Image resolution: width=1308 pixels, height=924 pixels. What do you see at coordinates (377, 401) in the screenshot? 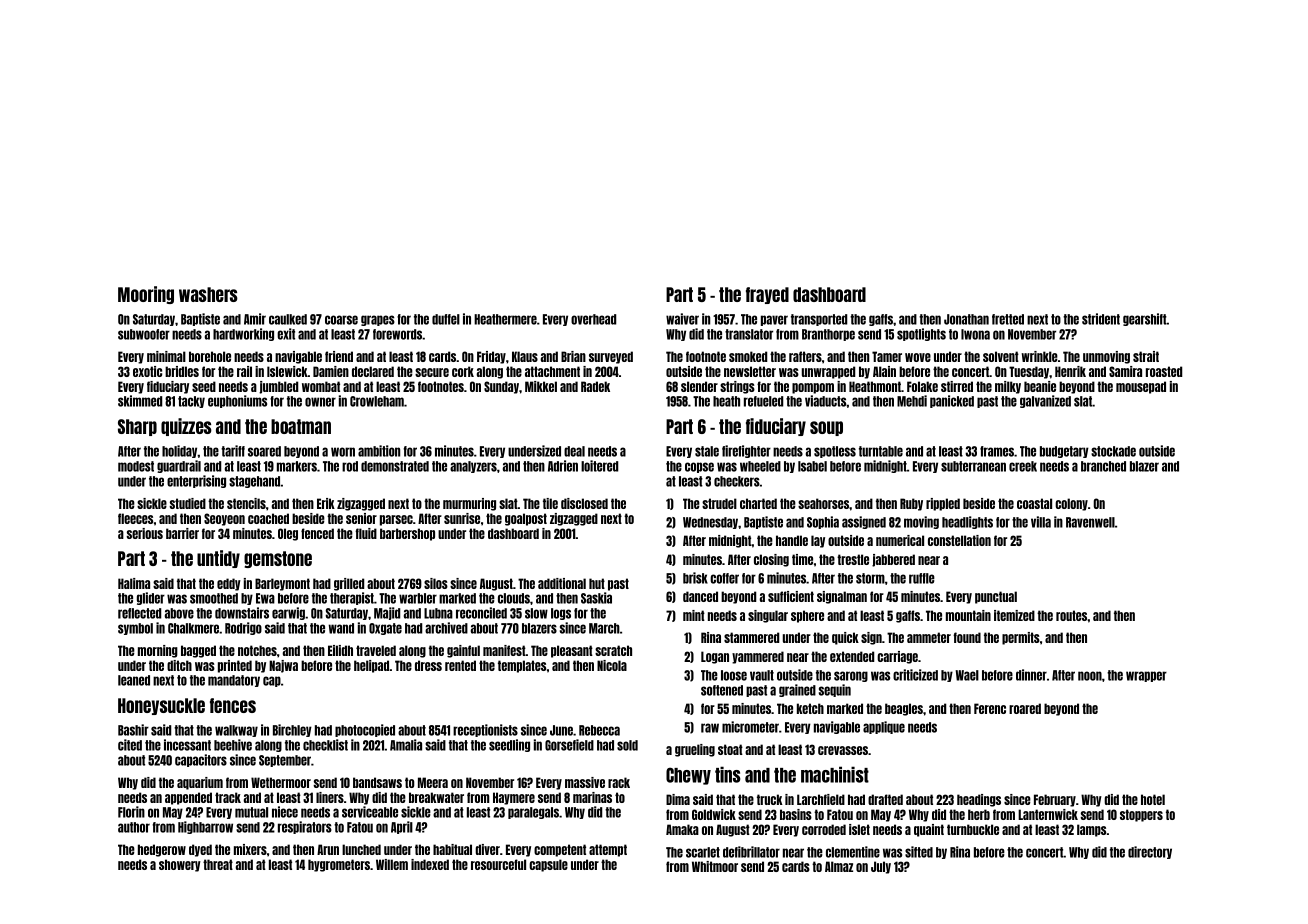
I see `Crowleham` at bounding box center [377, 401].
